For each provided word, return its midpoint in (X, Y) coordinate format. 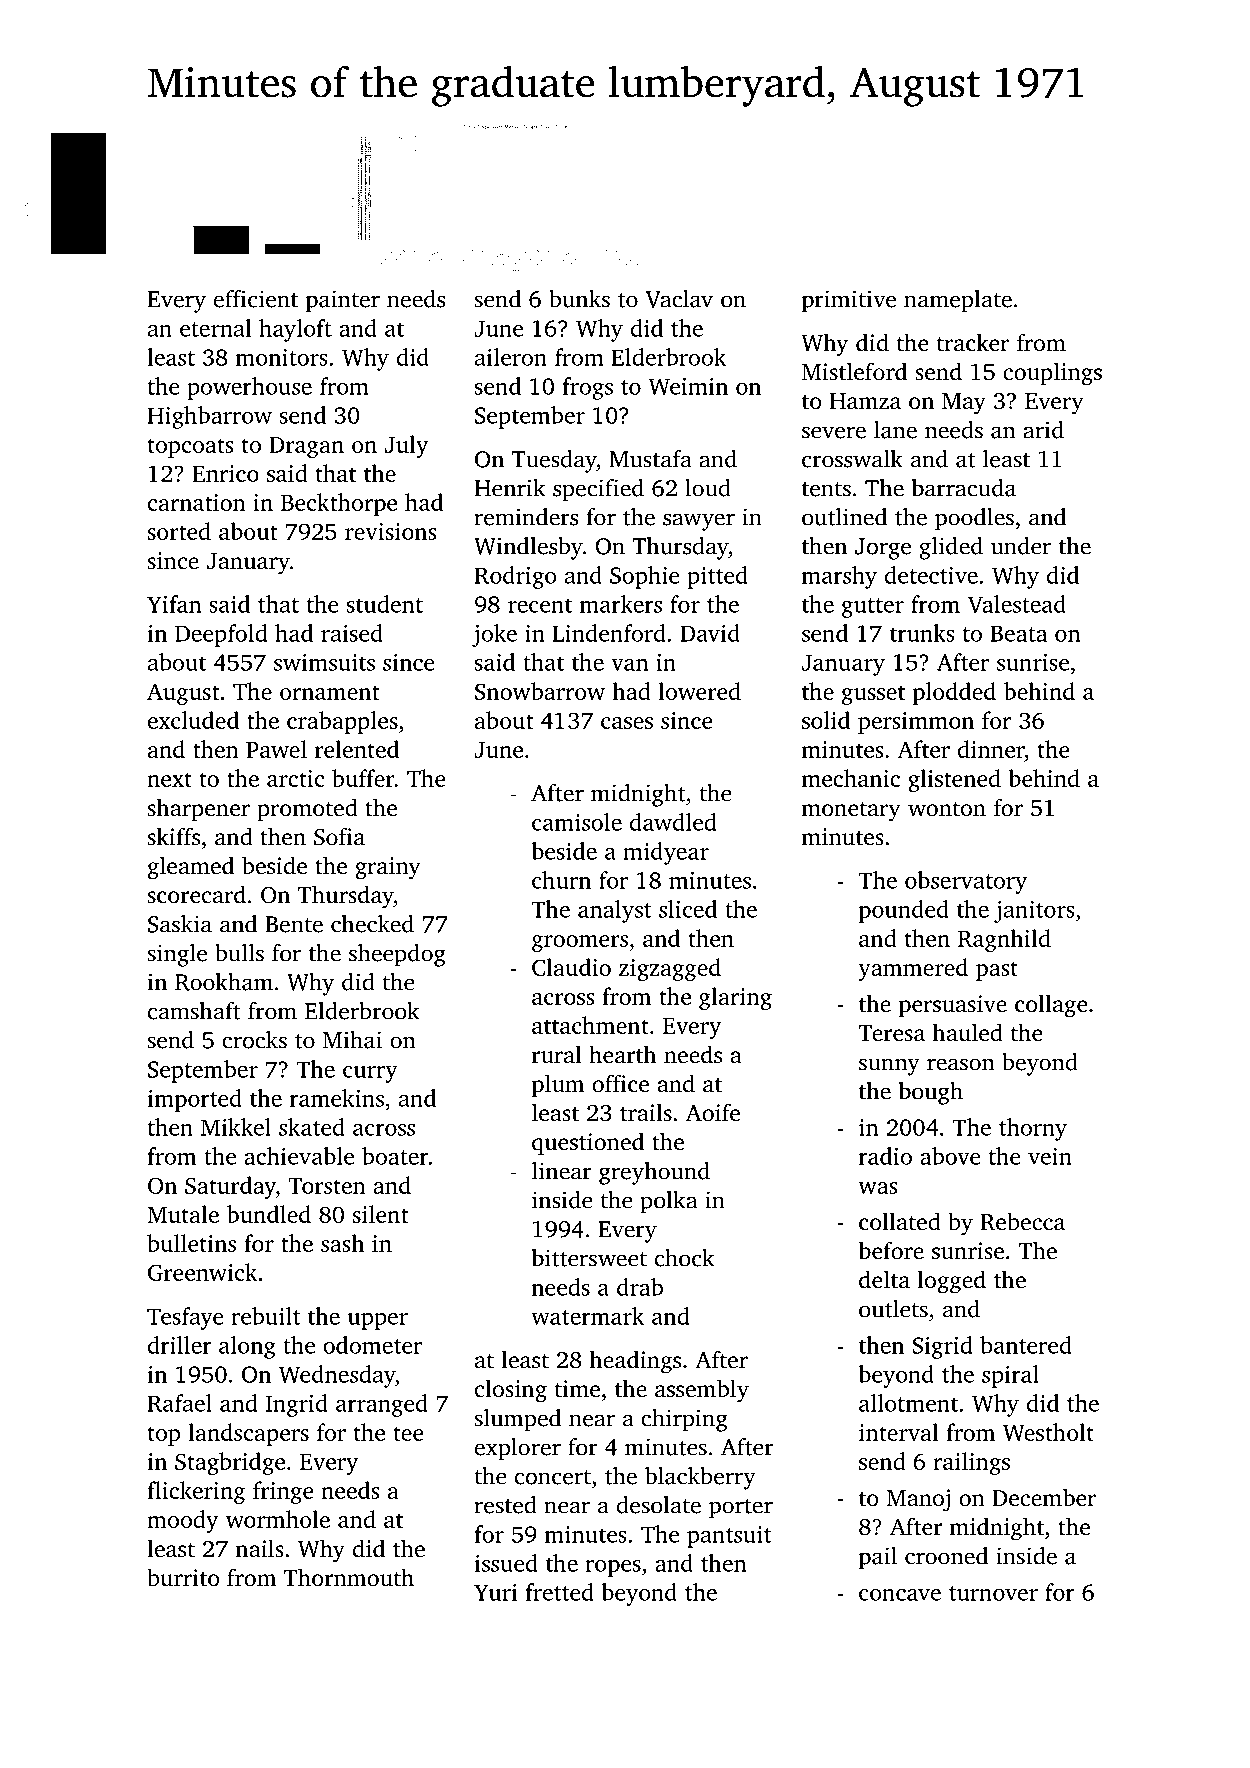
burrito (183, 1577)
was (878, 1188)
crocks (254, 1040)
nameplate (958, 301)
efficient (256, 299)
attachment (590, 1025)
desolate (659, 1505)
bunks (579, 299)
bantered (1026, 1345)
